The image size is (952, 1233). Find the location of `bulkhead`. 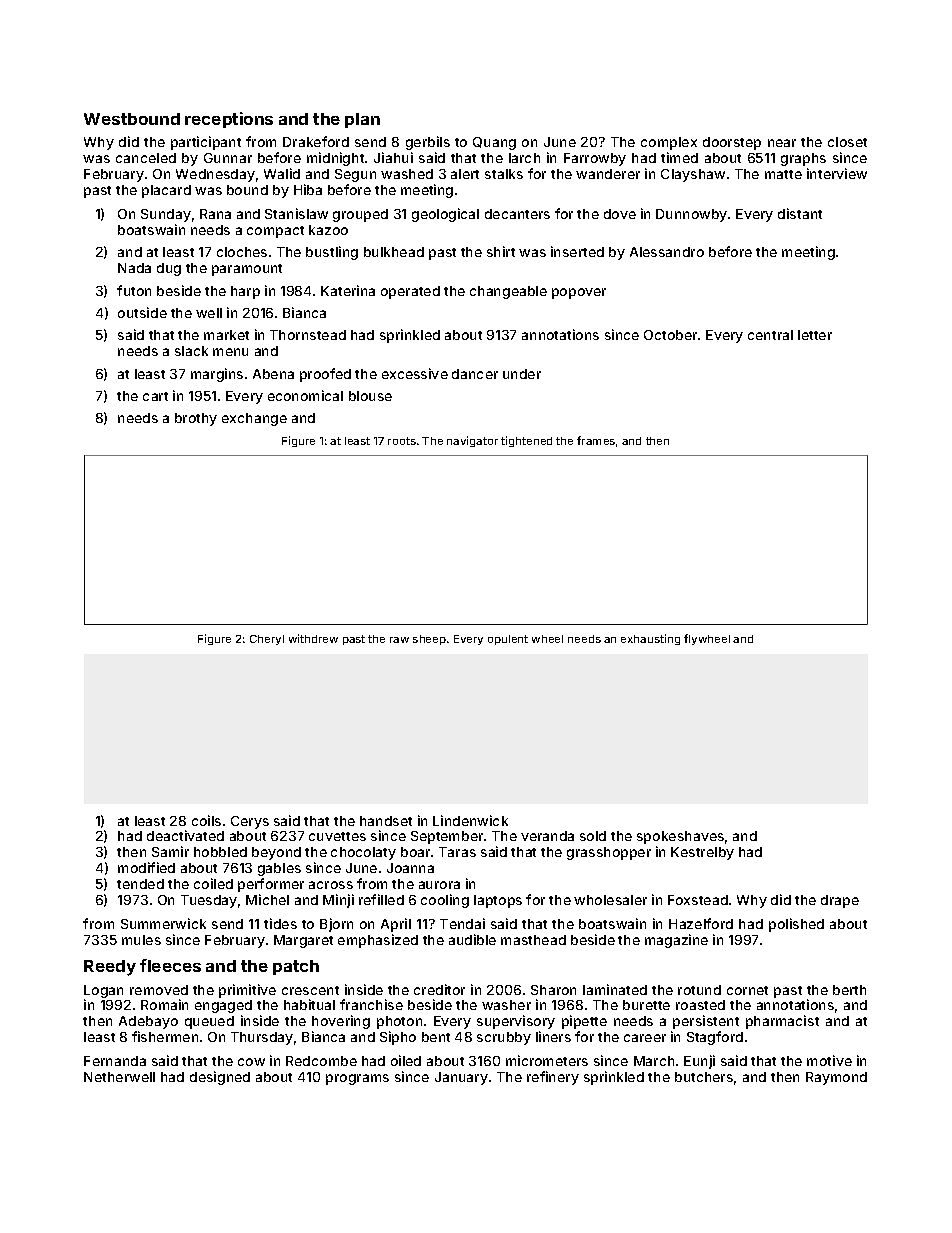

bulkhead is located at coordinates (394, 252).
